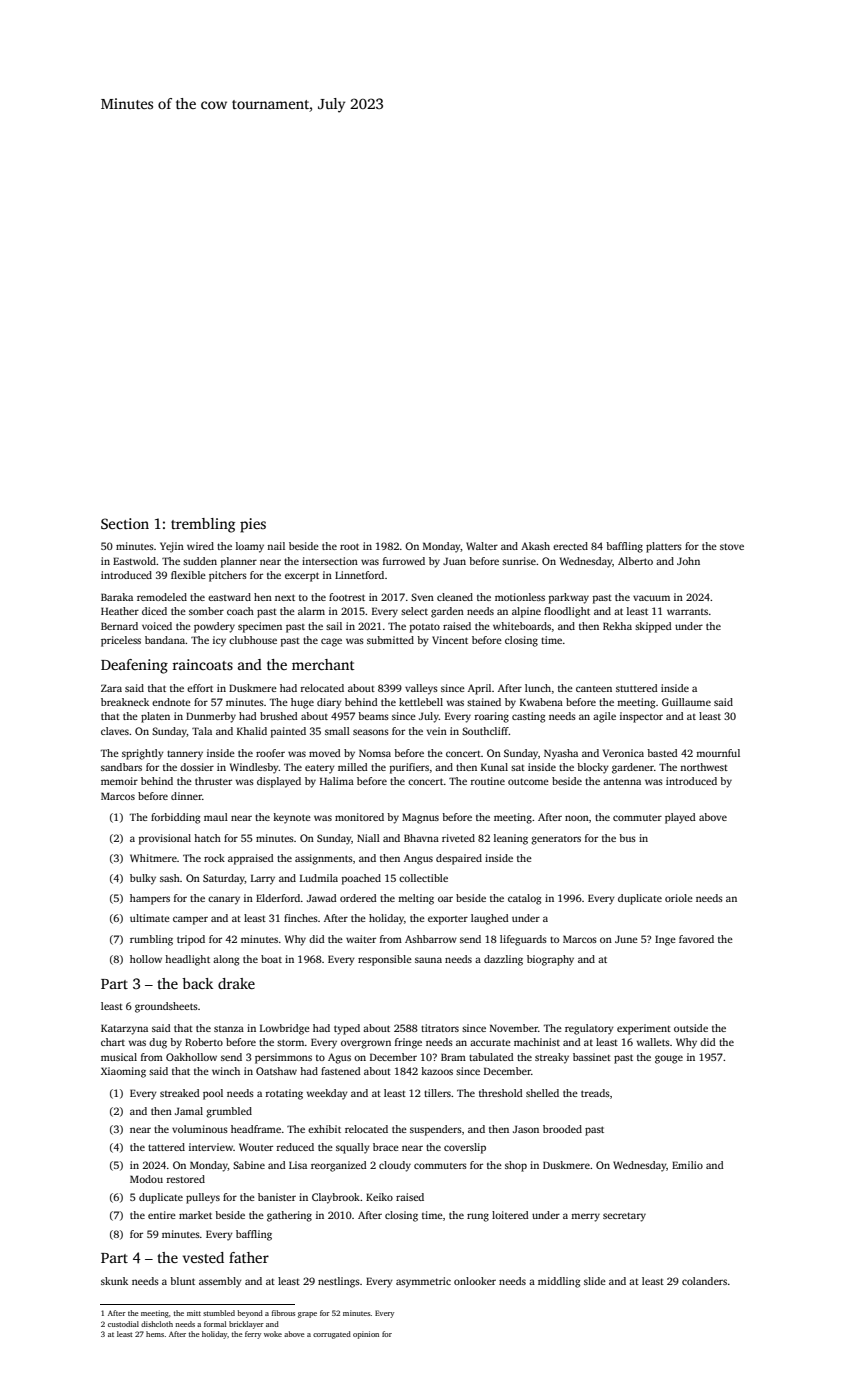  Describe the element at coordinates (150, 918) in the document. I see `ultimate` at that location.
